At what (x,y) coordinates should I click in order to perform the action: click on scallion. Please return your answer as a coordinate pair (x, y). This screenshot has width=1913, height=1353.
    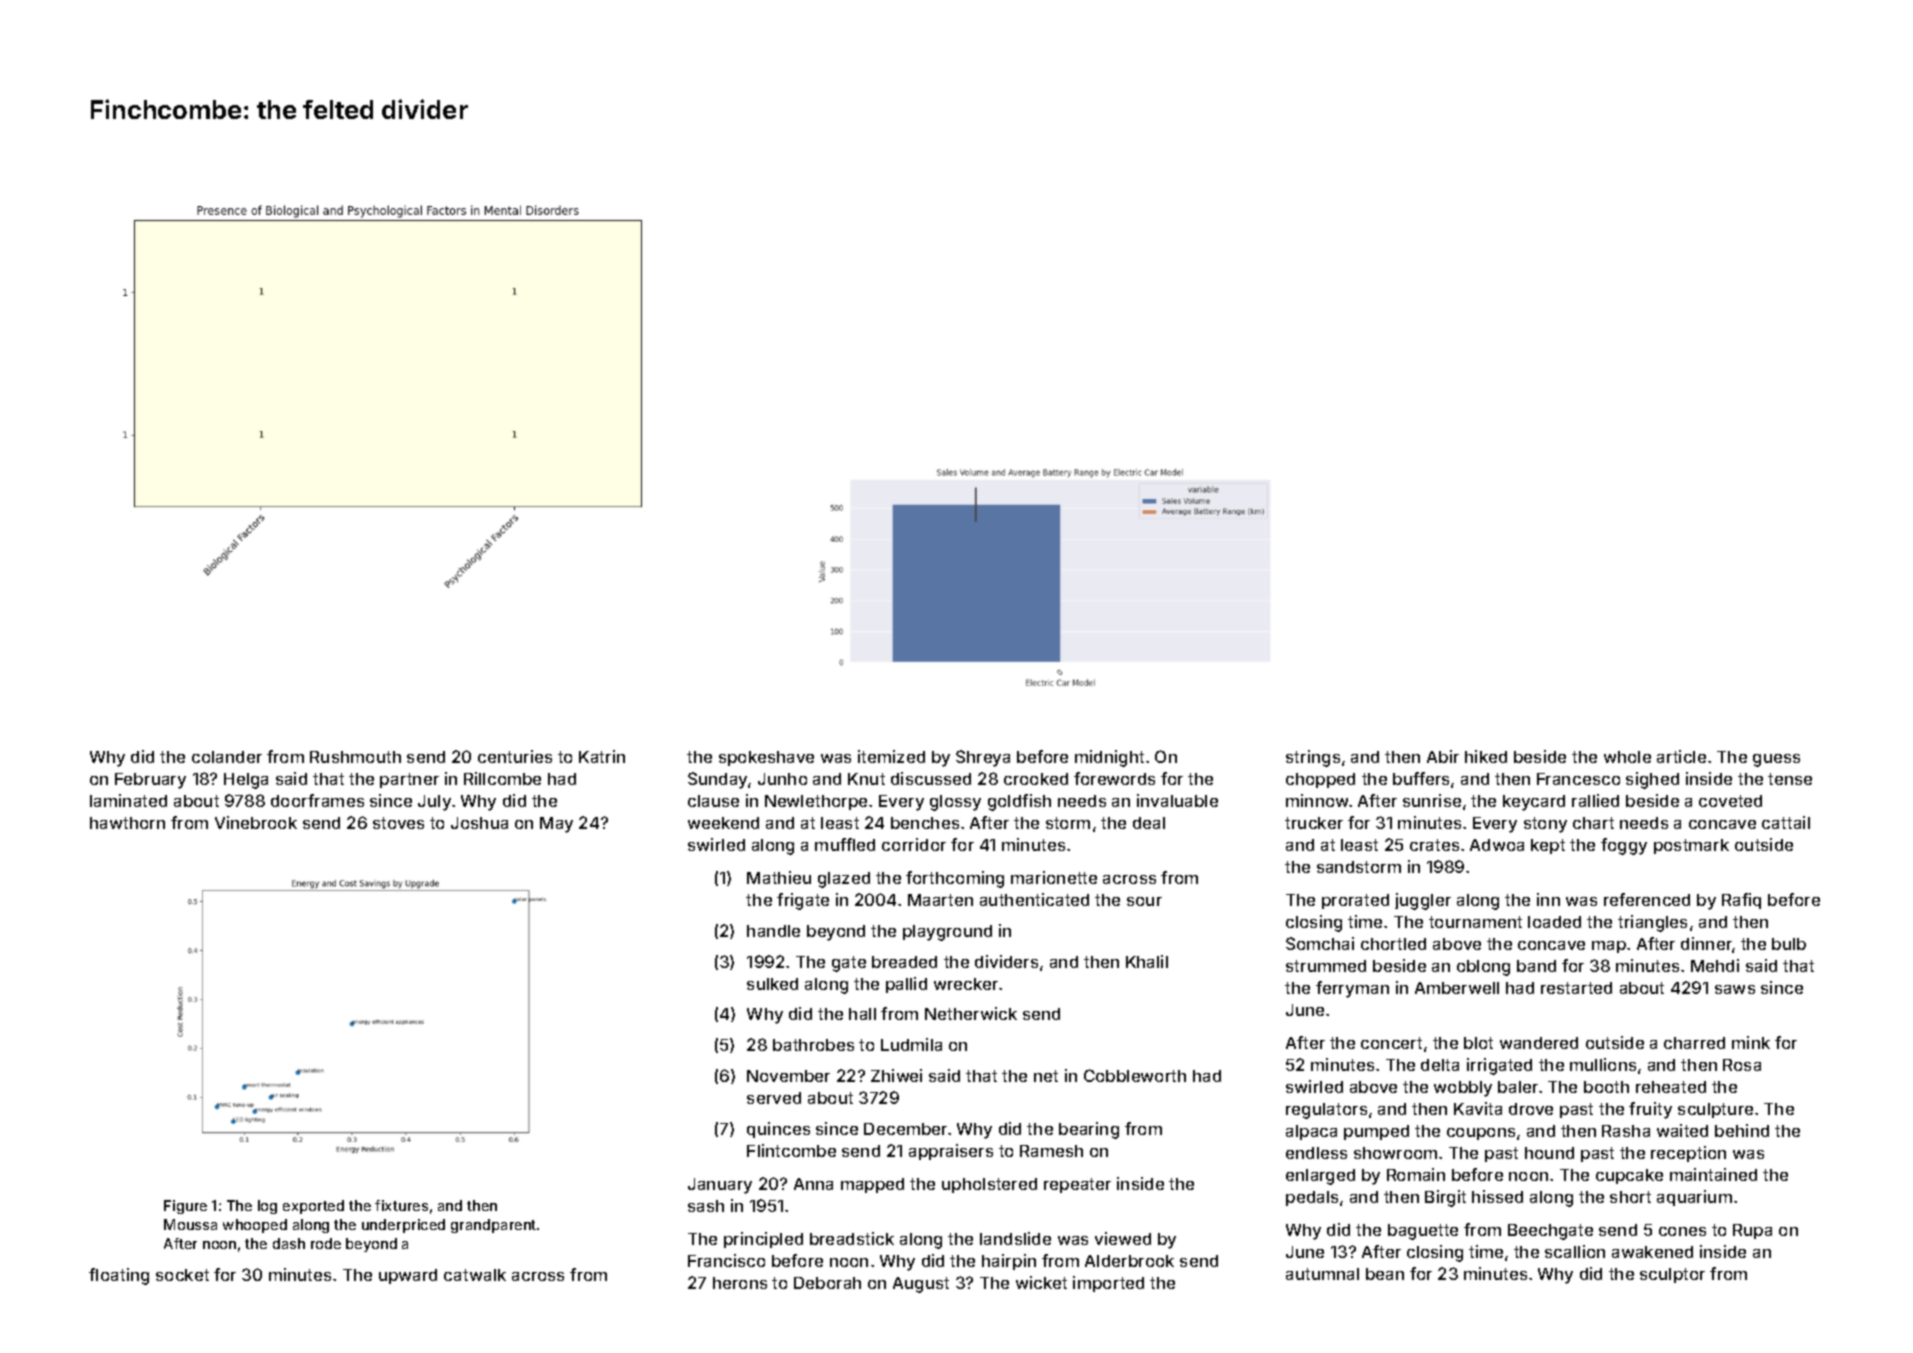
    Looking at the image, I should click on (1575, 1251).
